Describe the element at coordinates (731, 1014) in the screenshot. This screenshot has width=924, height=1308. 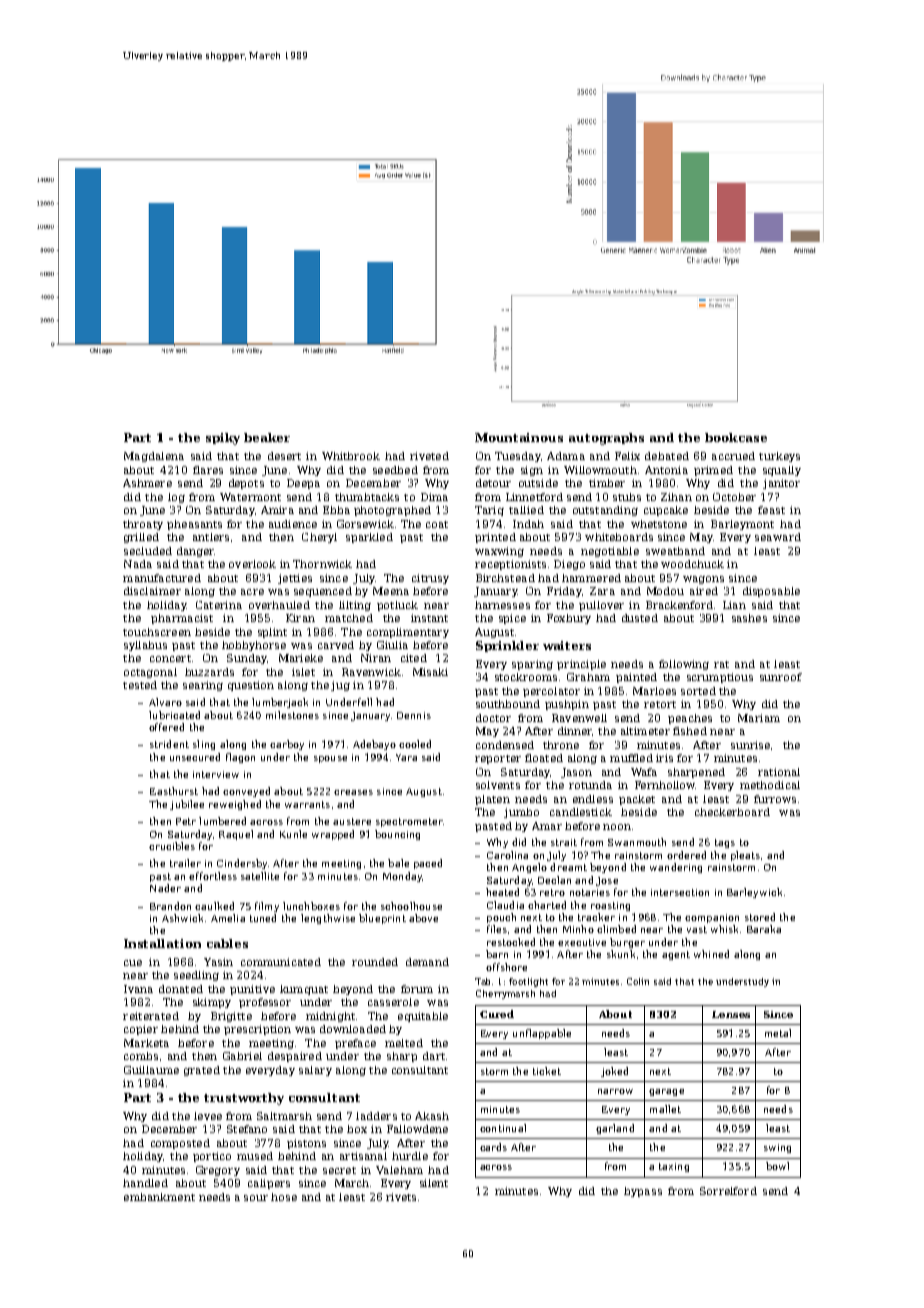
I see `Lenses` at that location.
